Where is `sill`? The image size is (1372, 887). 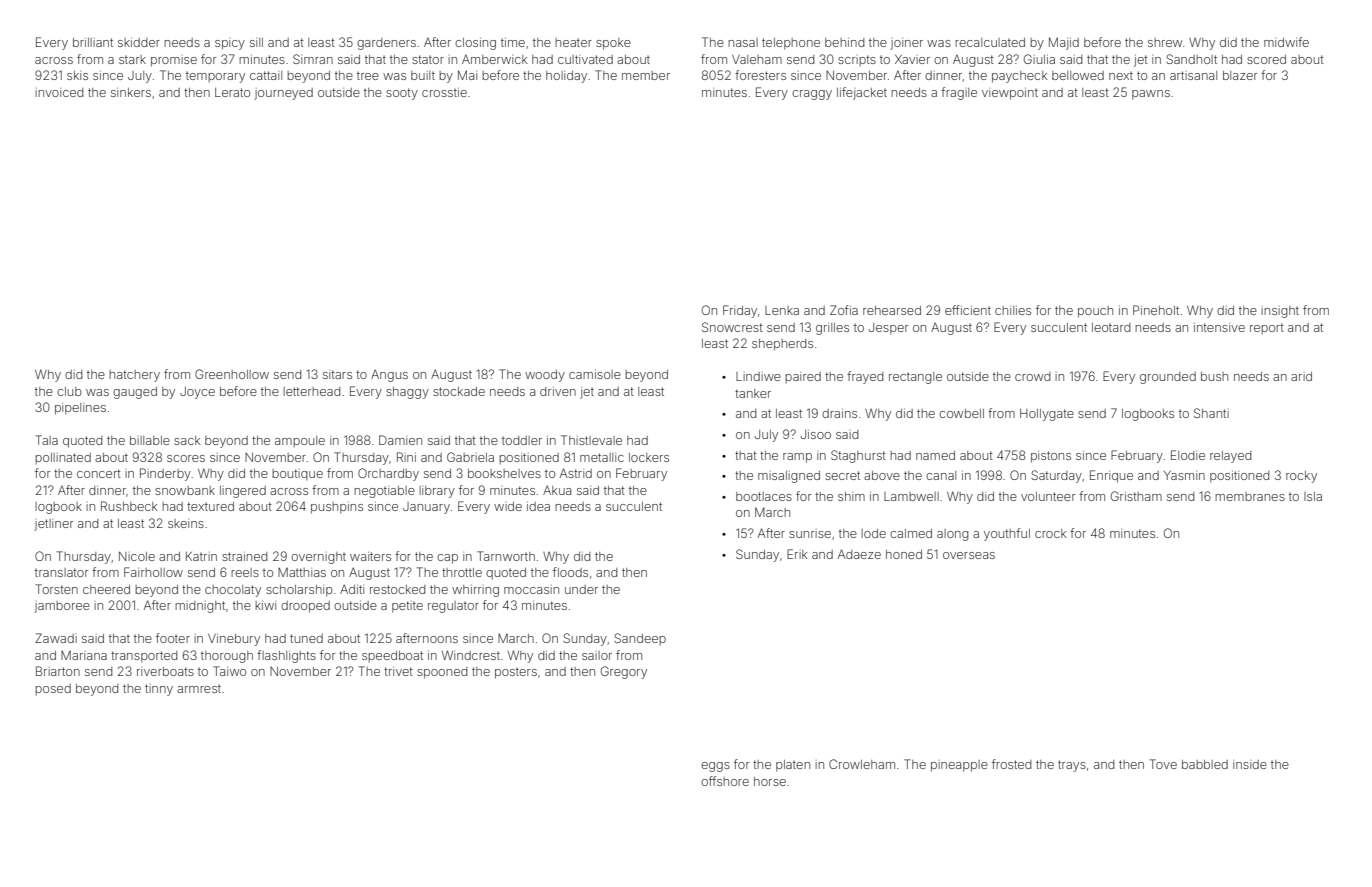 sill is located at coordinates (256, 42).
